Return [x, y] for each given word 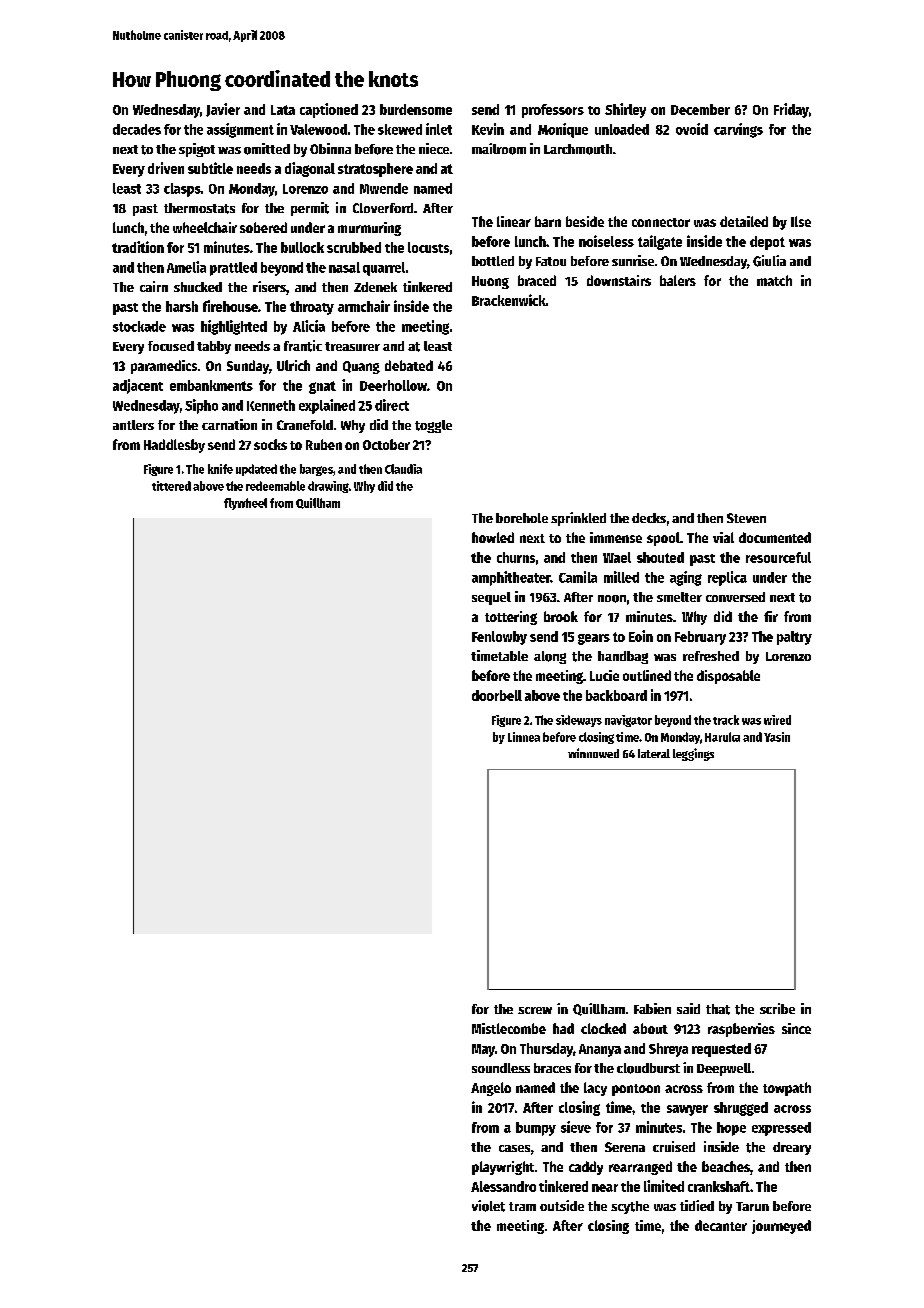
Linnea [524, 737]
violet [488, 1206]
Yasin [777, 737]
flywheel [245, 504]
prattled [233, 269]
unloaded [622, 129]
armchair [364, 306]
